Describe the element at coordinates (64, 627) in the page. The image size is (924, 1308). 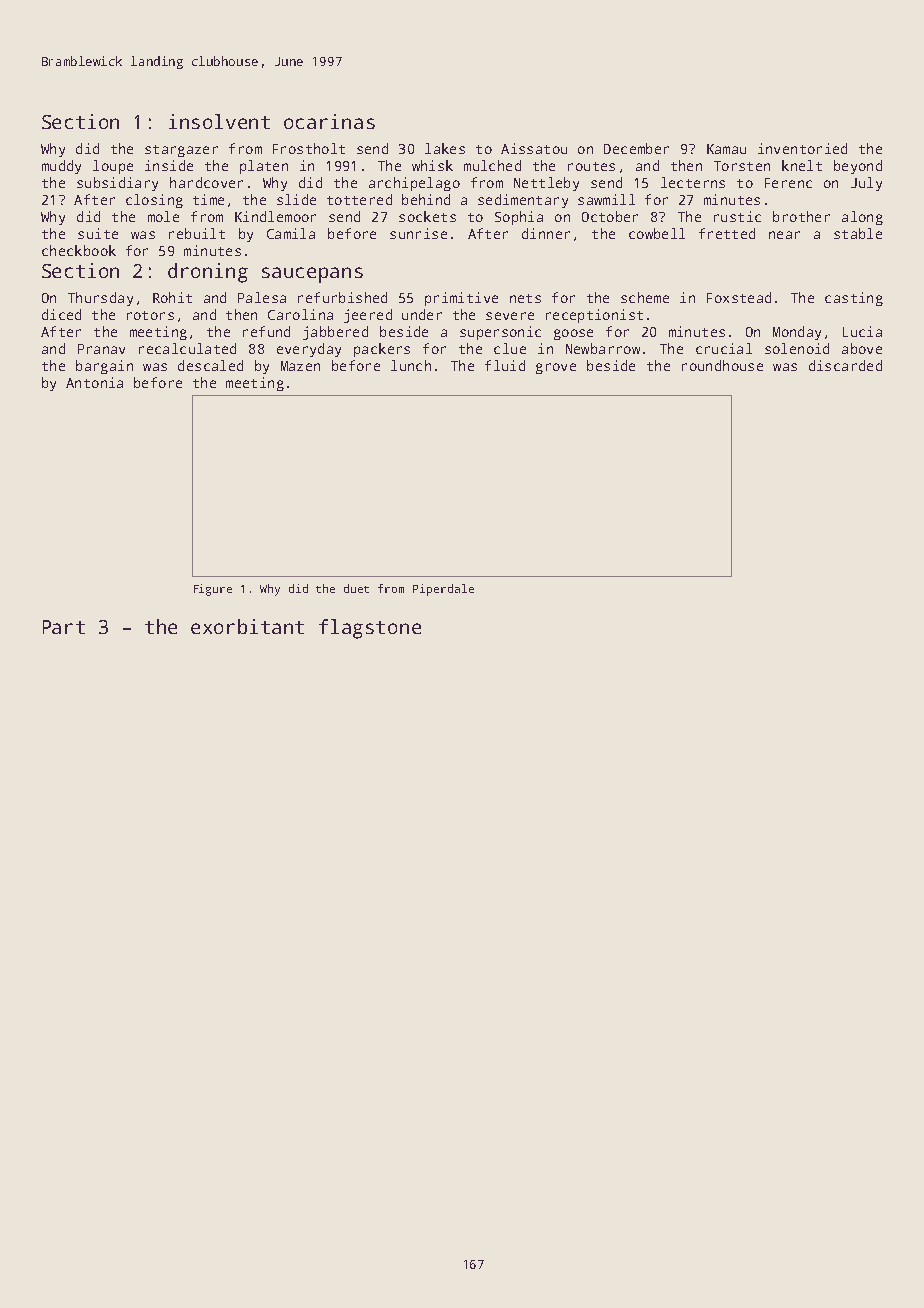
I see `Part` at that location.
